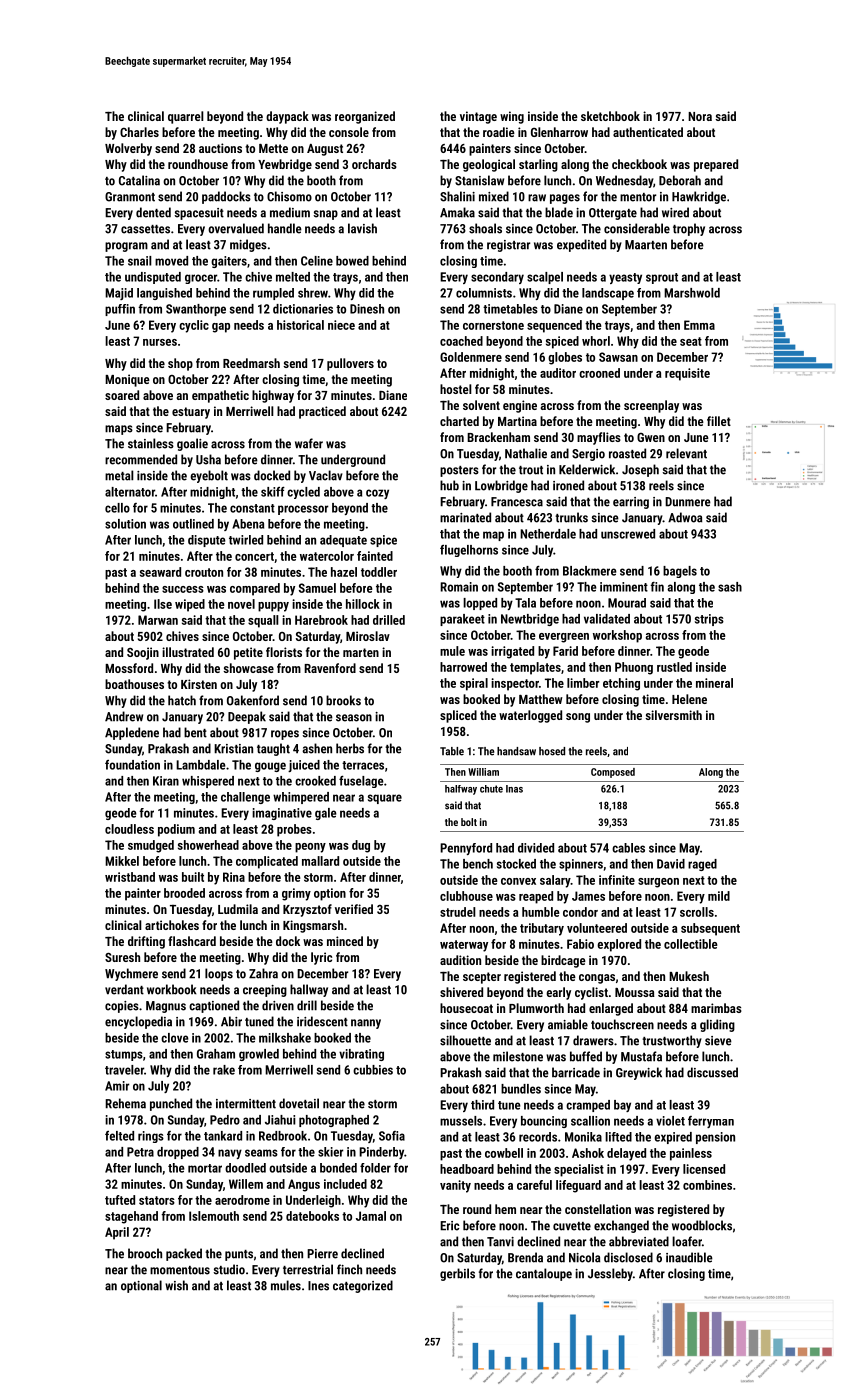 The height and width of the image is (1400, 849). Describe the element at coordinates (628, 848) in the image. I see `cables` at that location.
